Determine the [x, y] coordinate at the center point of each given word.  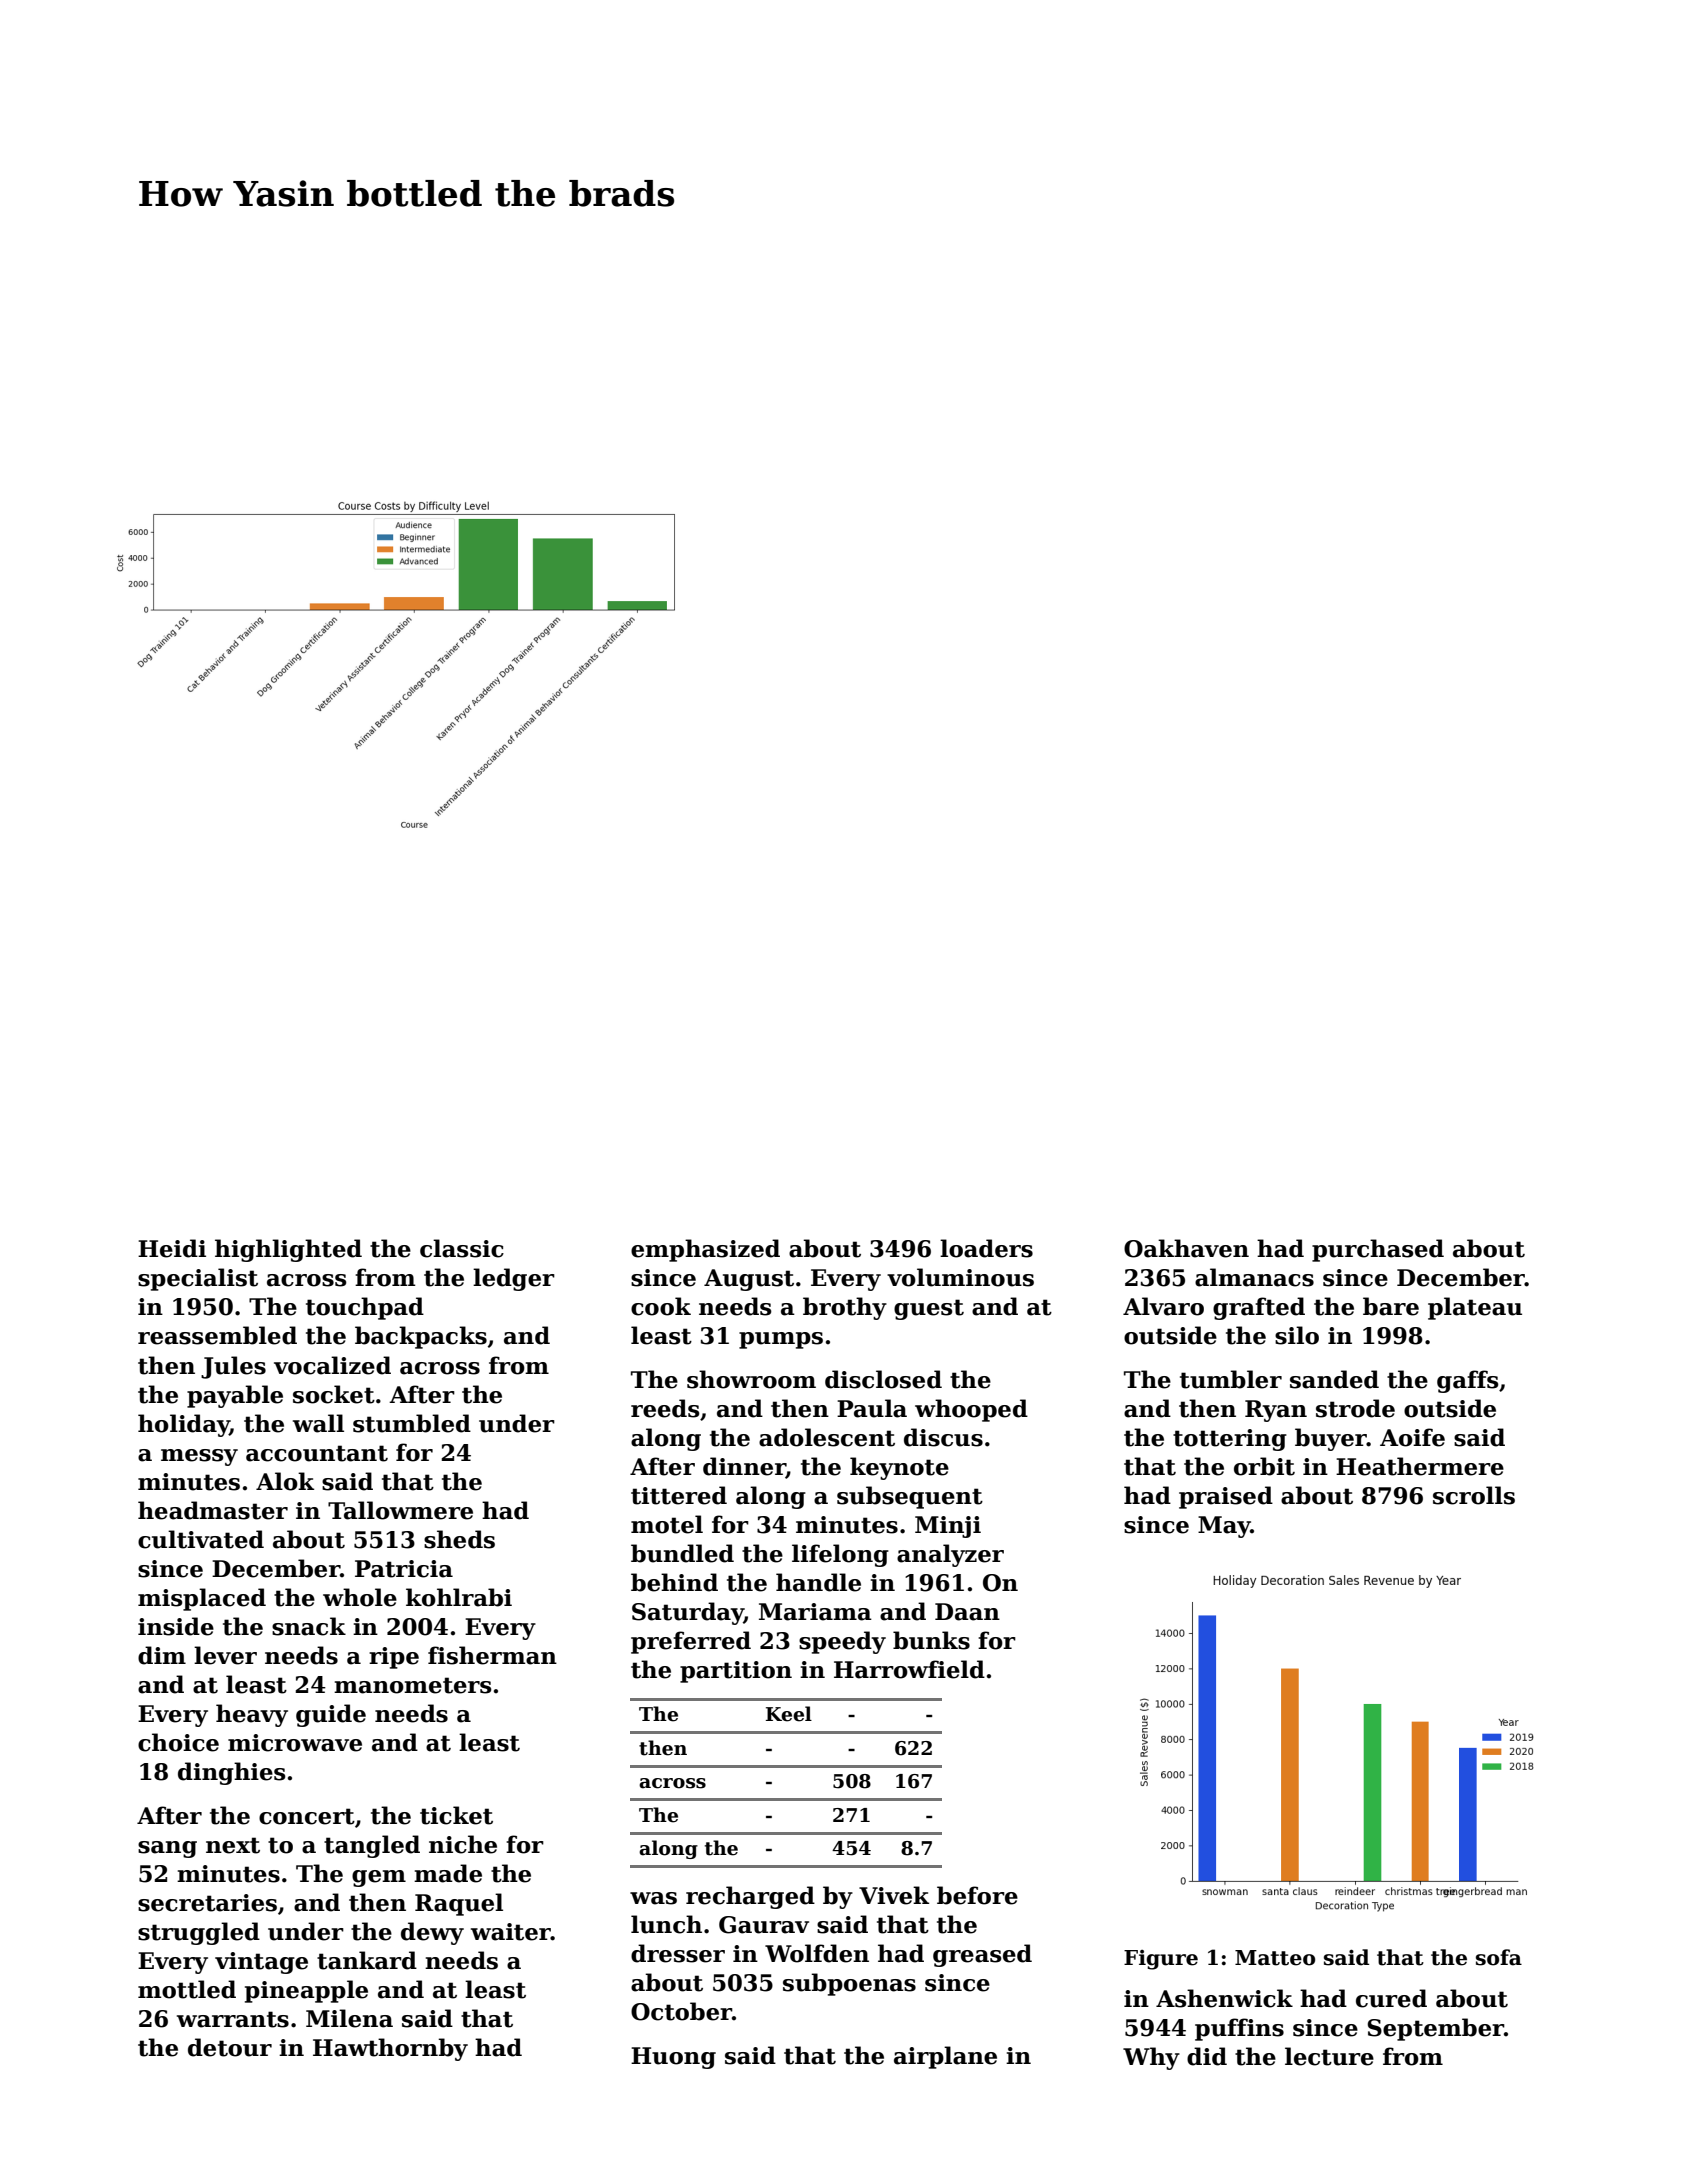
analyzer [950, 1555]
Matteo [1275, 1958]
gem [379, 1878]
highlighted [288, 1250]
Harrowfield [909, 1669]
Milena [349, 2018]
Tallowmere [400, 1510]
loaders [986, 1248]
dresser [678, 1953]
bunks [931, 1640]
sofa [1499, 1957]
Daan [967, 1612]
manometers [413, 1685]
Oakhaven [1186, 1248]
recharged [750, 1897]
